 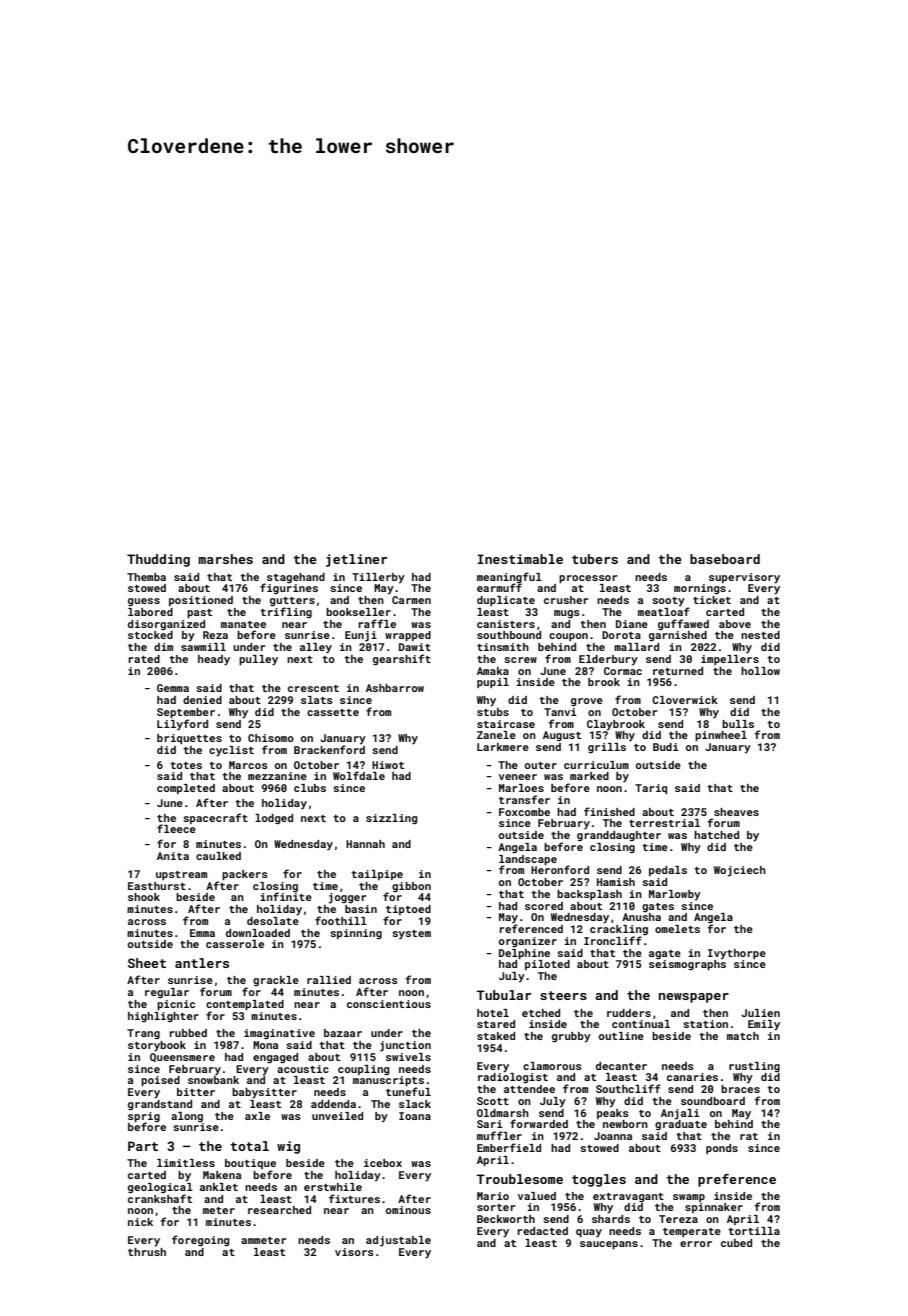 I want to click on Sheet, so click(x=147, y=963).
